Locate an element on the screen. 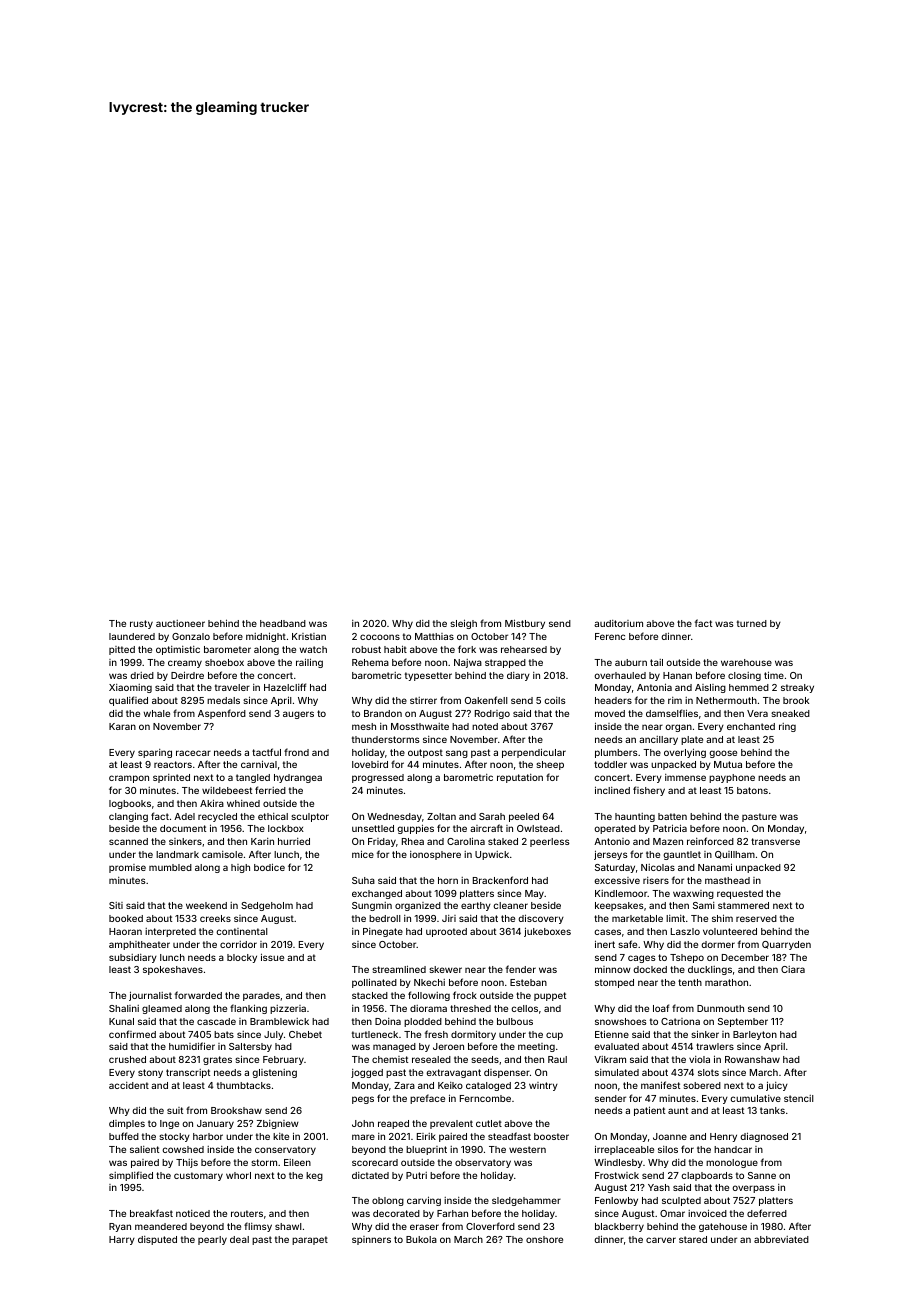 The width and height of the screenshot is (924, 1308). cup is located at coordinates (554, 1036).
